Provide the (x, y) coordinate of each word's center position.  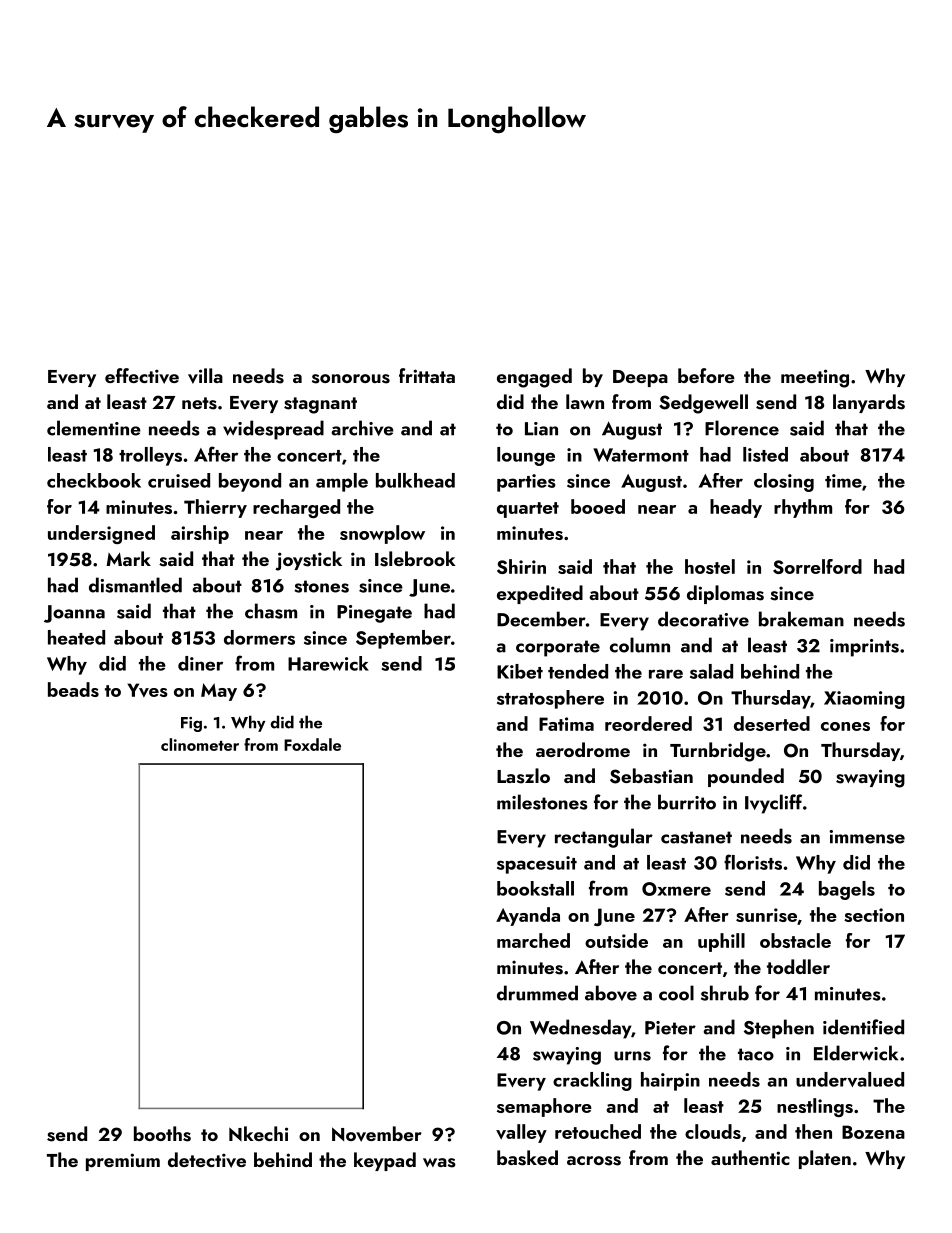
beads (73, 689)
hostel (710, 566)
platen (825, 1159)
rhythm (803, 508)
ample (342, 482)
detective (207, 1160)
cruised (179, 480)
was (439, 1163)
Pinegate (374, 614)
